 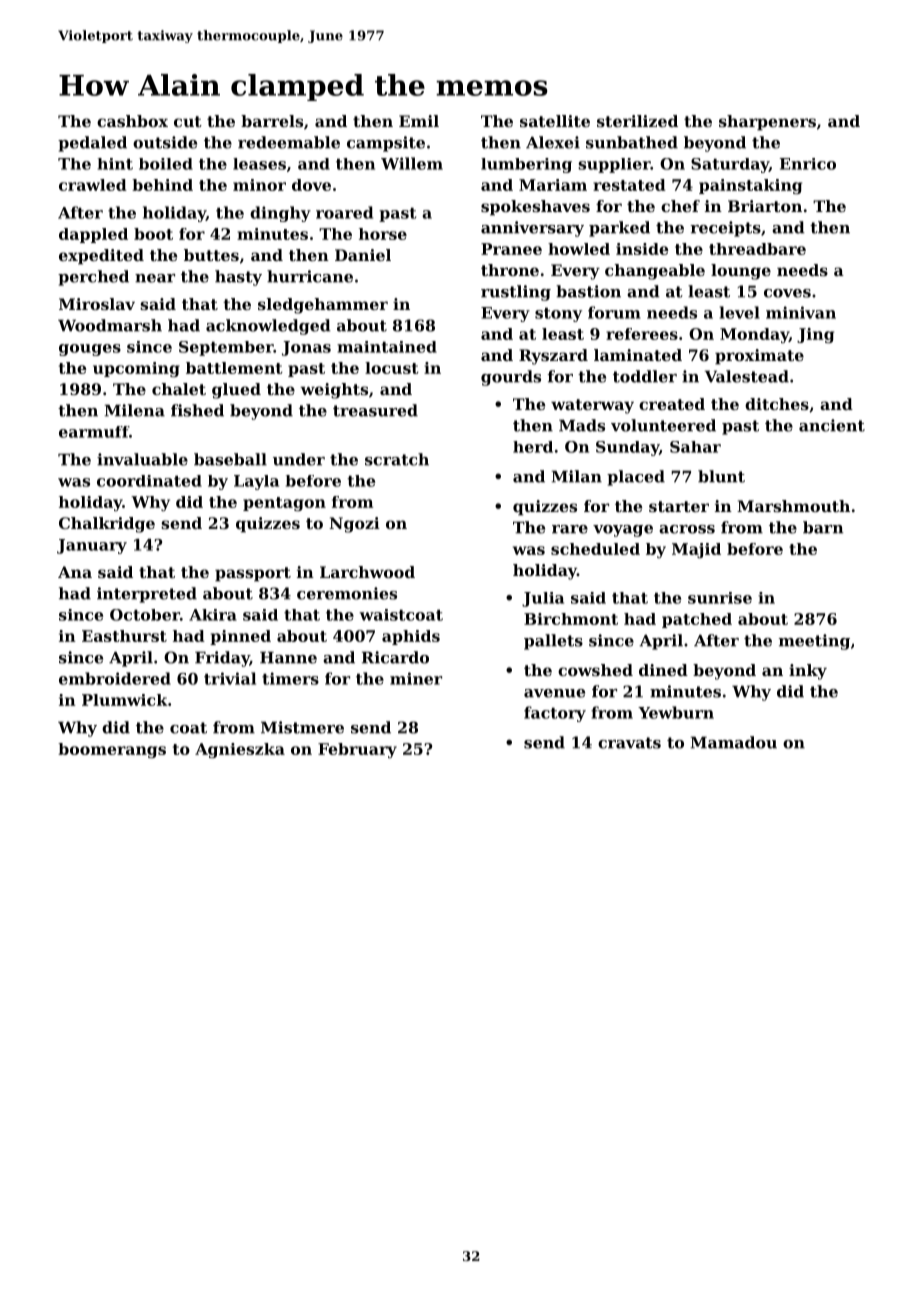 What do you see at coordinates (240, 750) in the screenshot?
I see `Agnieszka` at bounding box center [240, 750].
